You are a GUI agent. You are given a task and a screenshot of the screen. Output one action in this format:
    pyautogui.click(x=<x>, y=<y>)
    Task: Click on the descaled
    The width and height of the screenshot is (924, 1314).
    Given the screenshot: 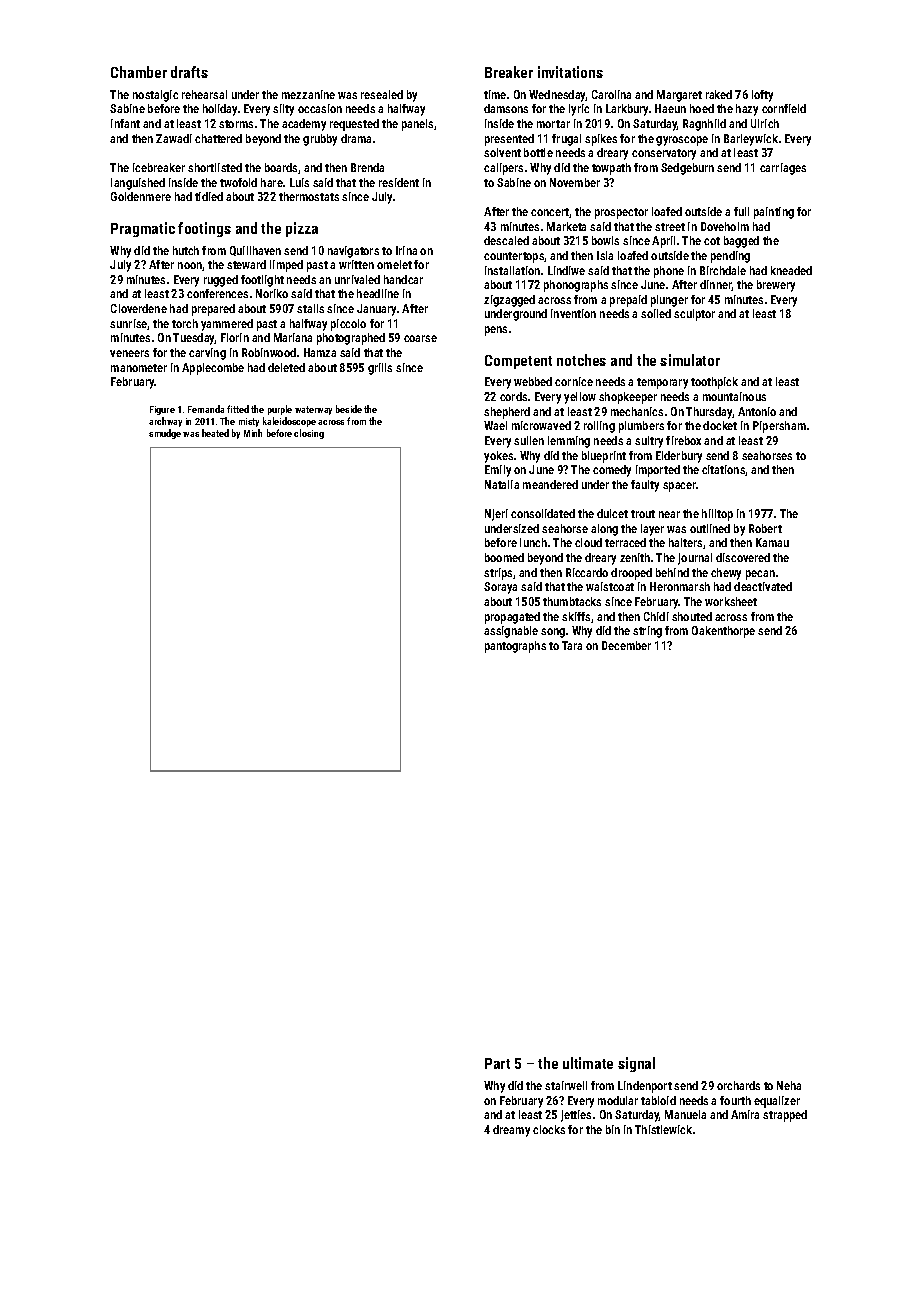 What is the action you would take?
    pyautogui.click(x=506, y=240)
